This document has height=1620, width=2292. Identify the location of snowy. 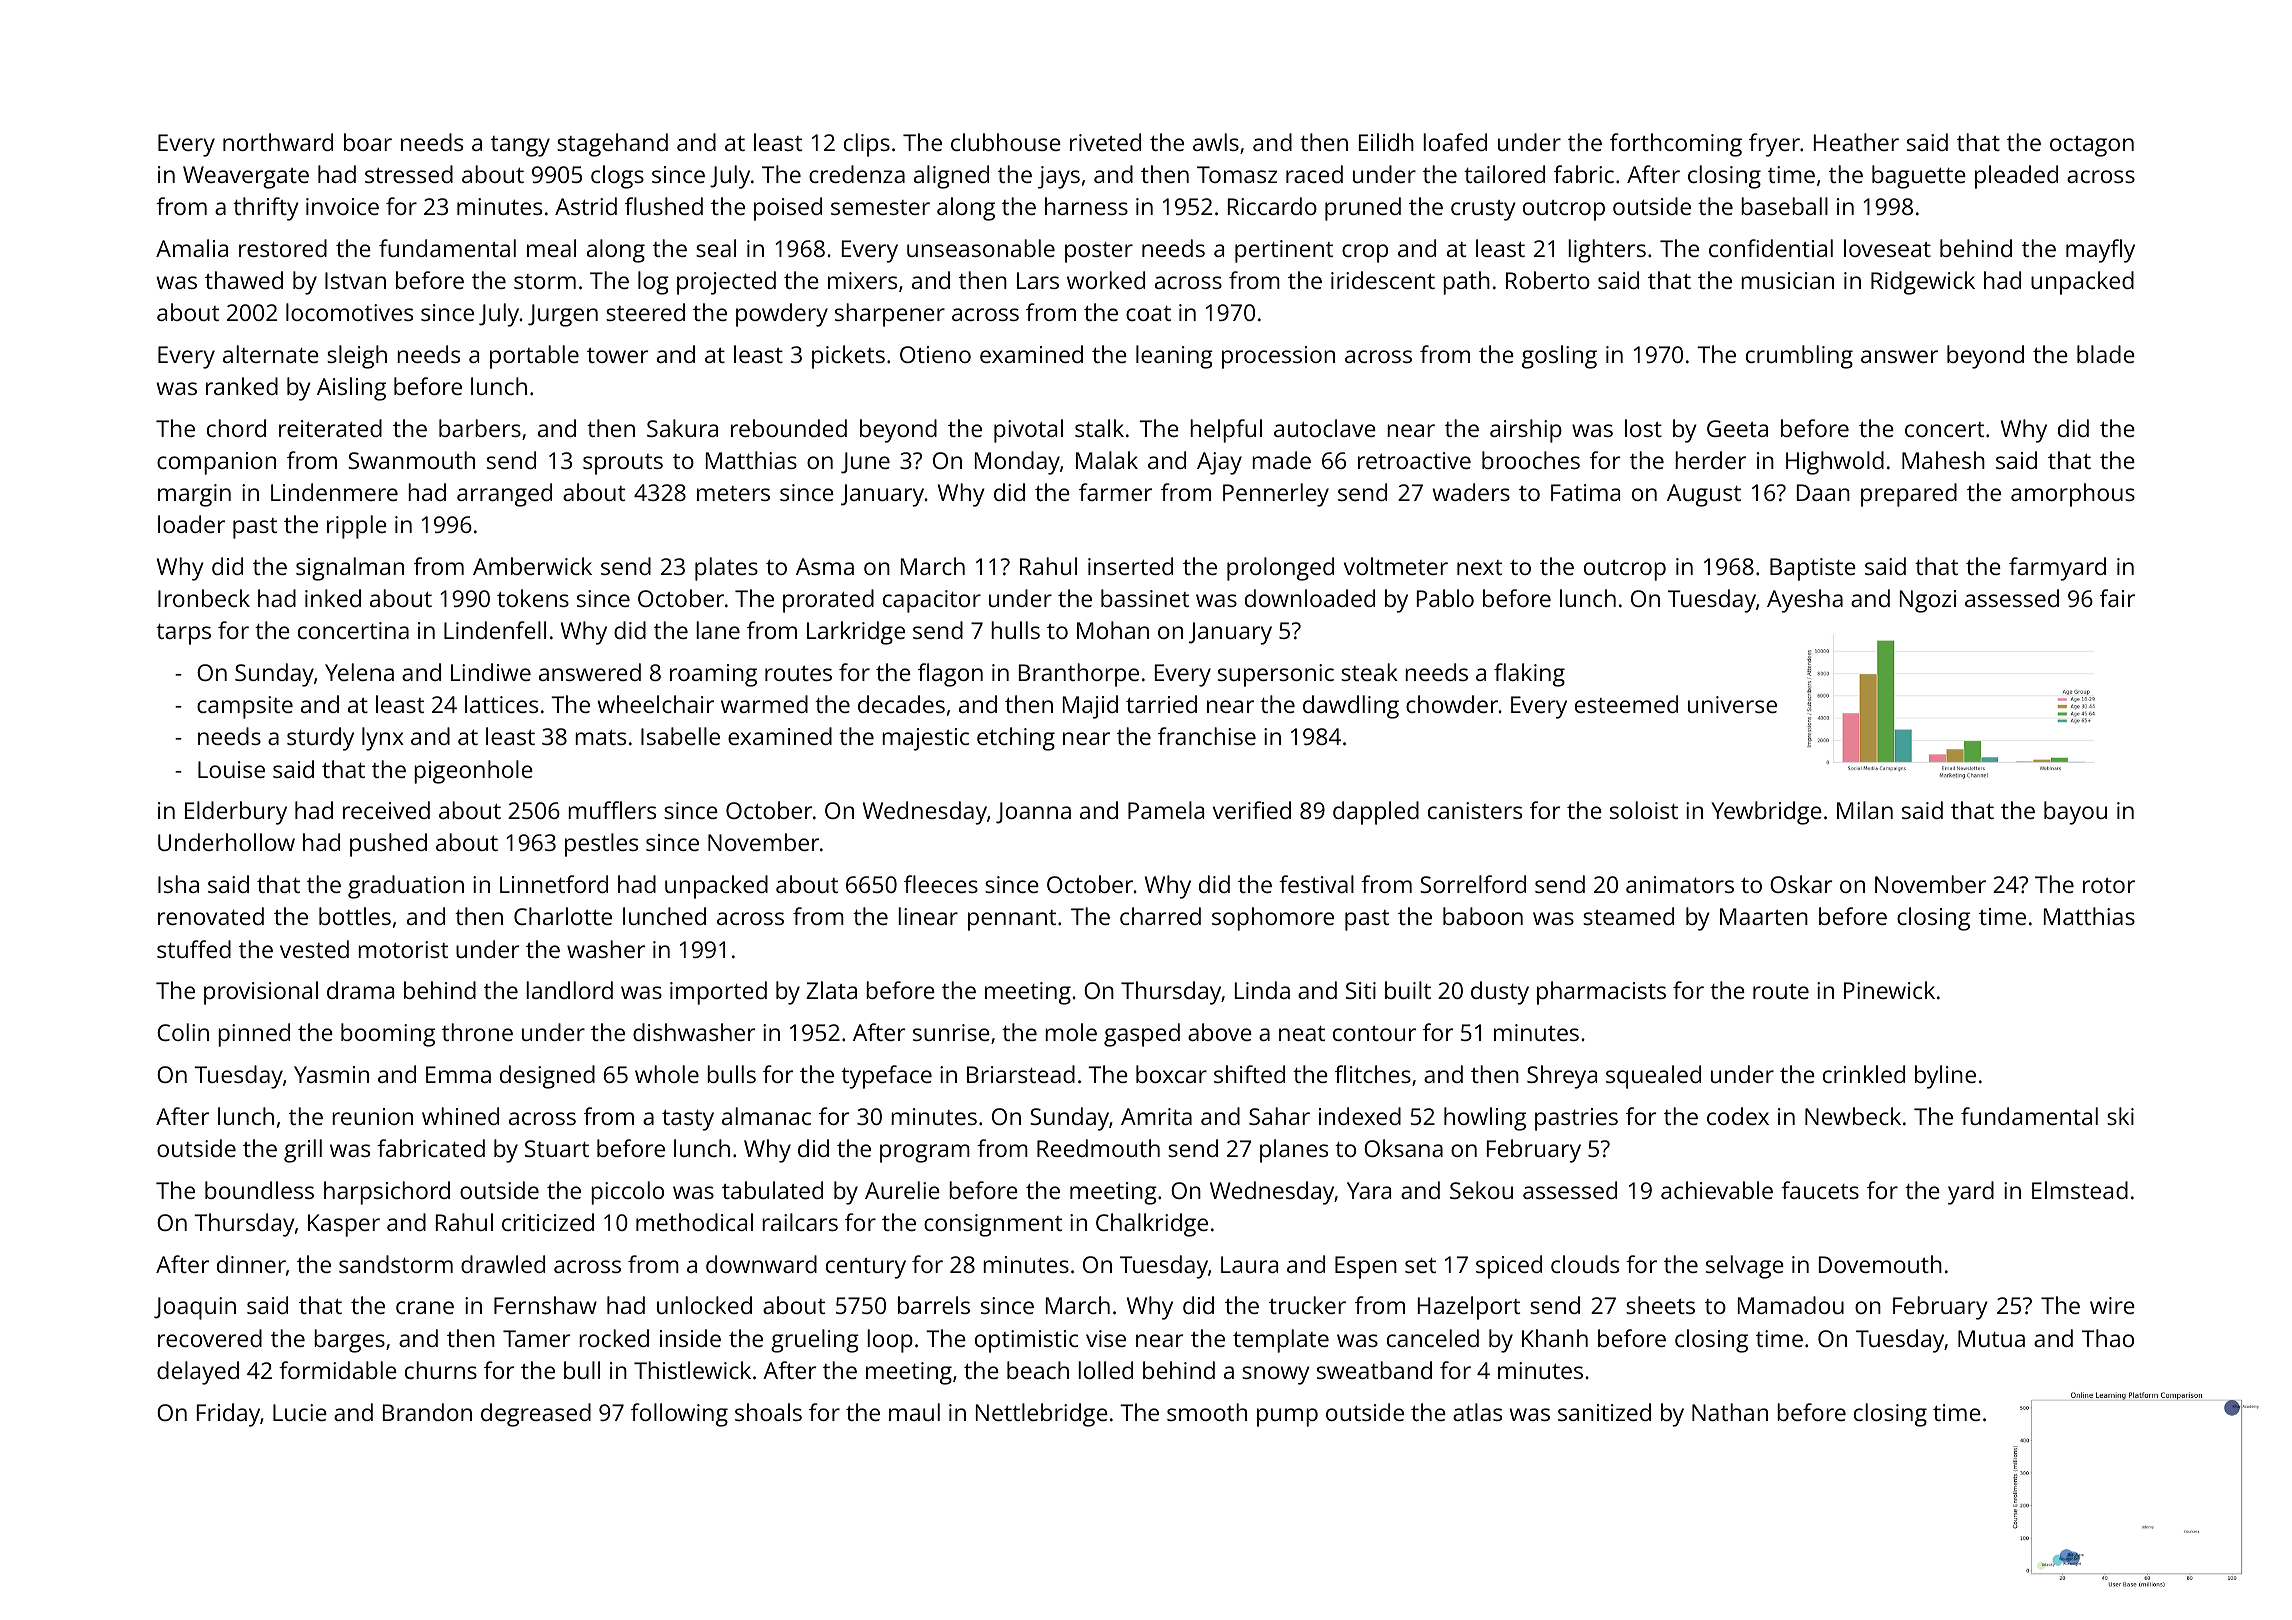
(1276, 1375).
